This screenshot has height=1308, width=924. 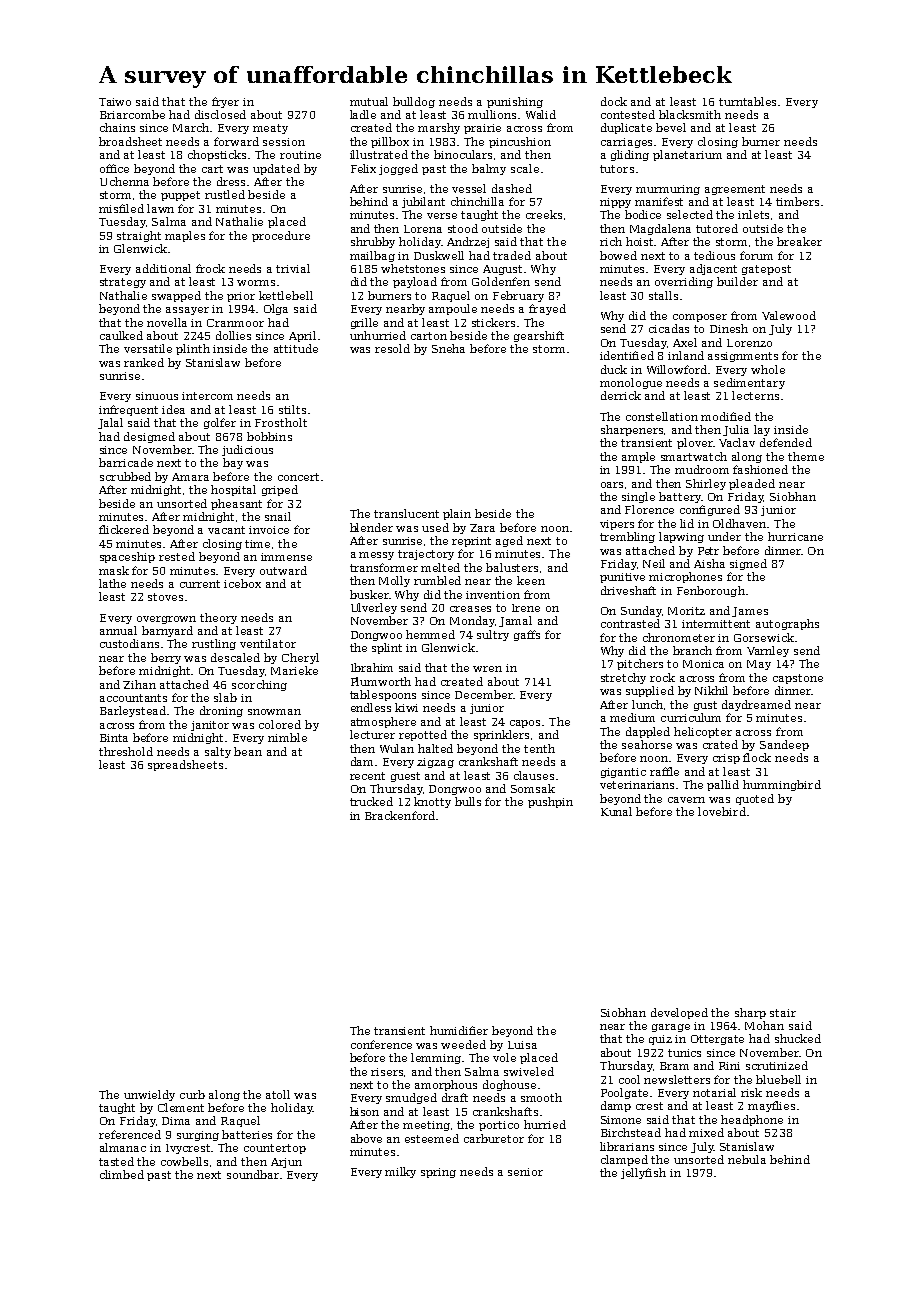 What do you see at coordinates (677, 1079) in the screenshot?
I see `newsletters` at bounding box center [677, 1079].
